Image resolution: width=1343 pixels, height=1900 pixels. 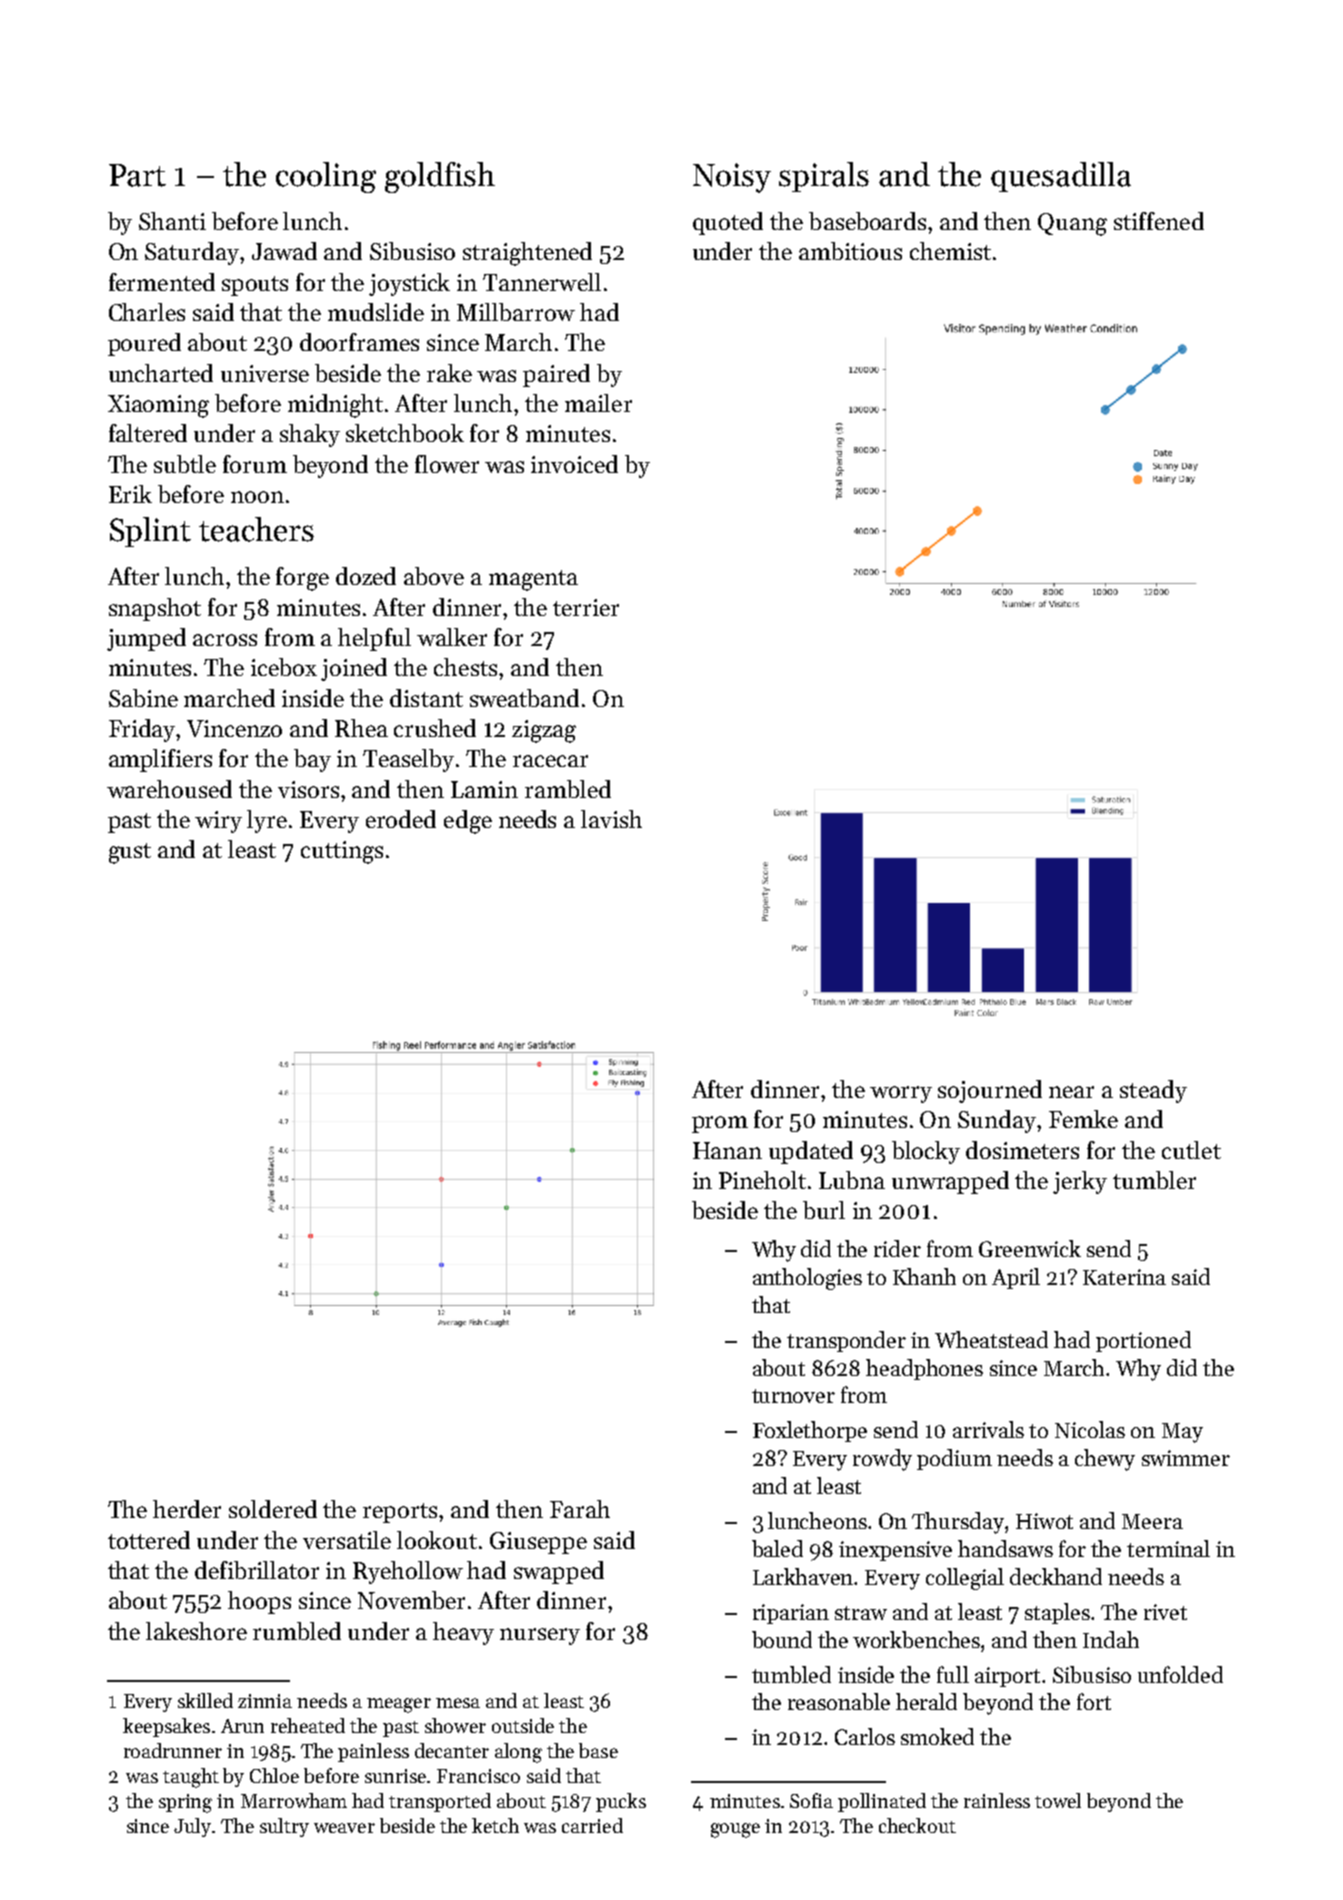 I want to click on cutlet, so click(x=1191, y=1150).
